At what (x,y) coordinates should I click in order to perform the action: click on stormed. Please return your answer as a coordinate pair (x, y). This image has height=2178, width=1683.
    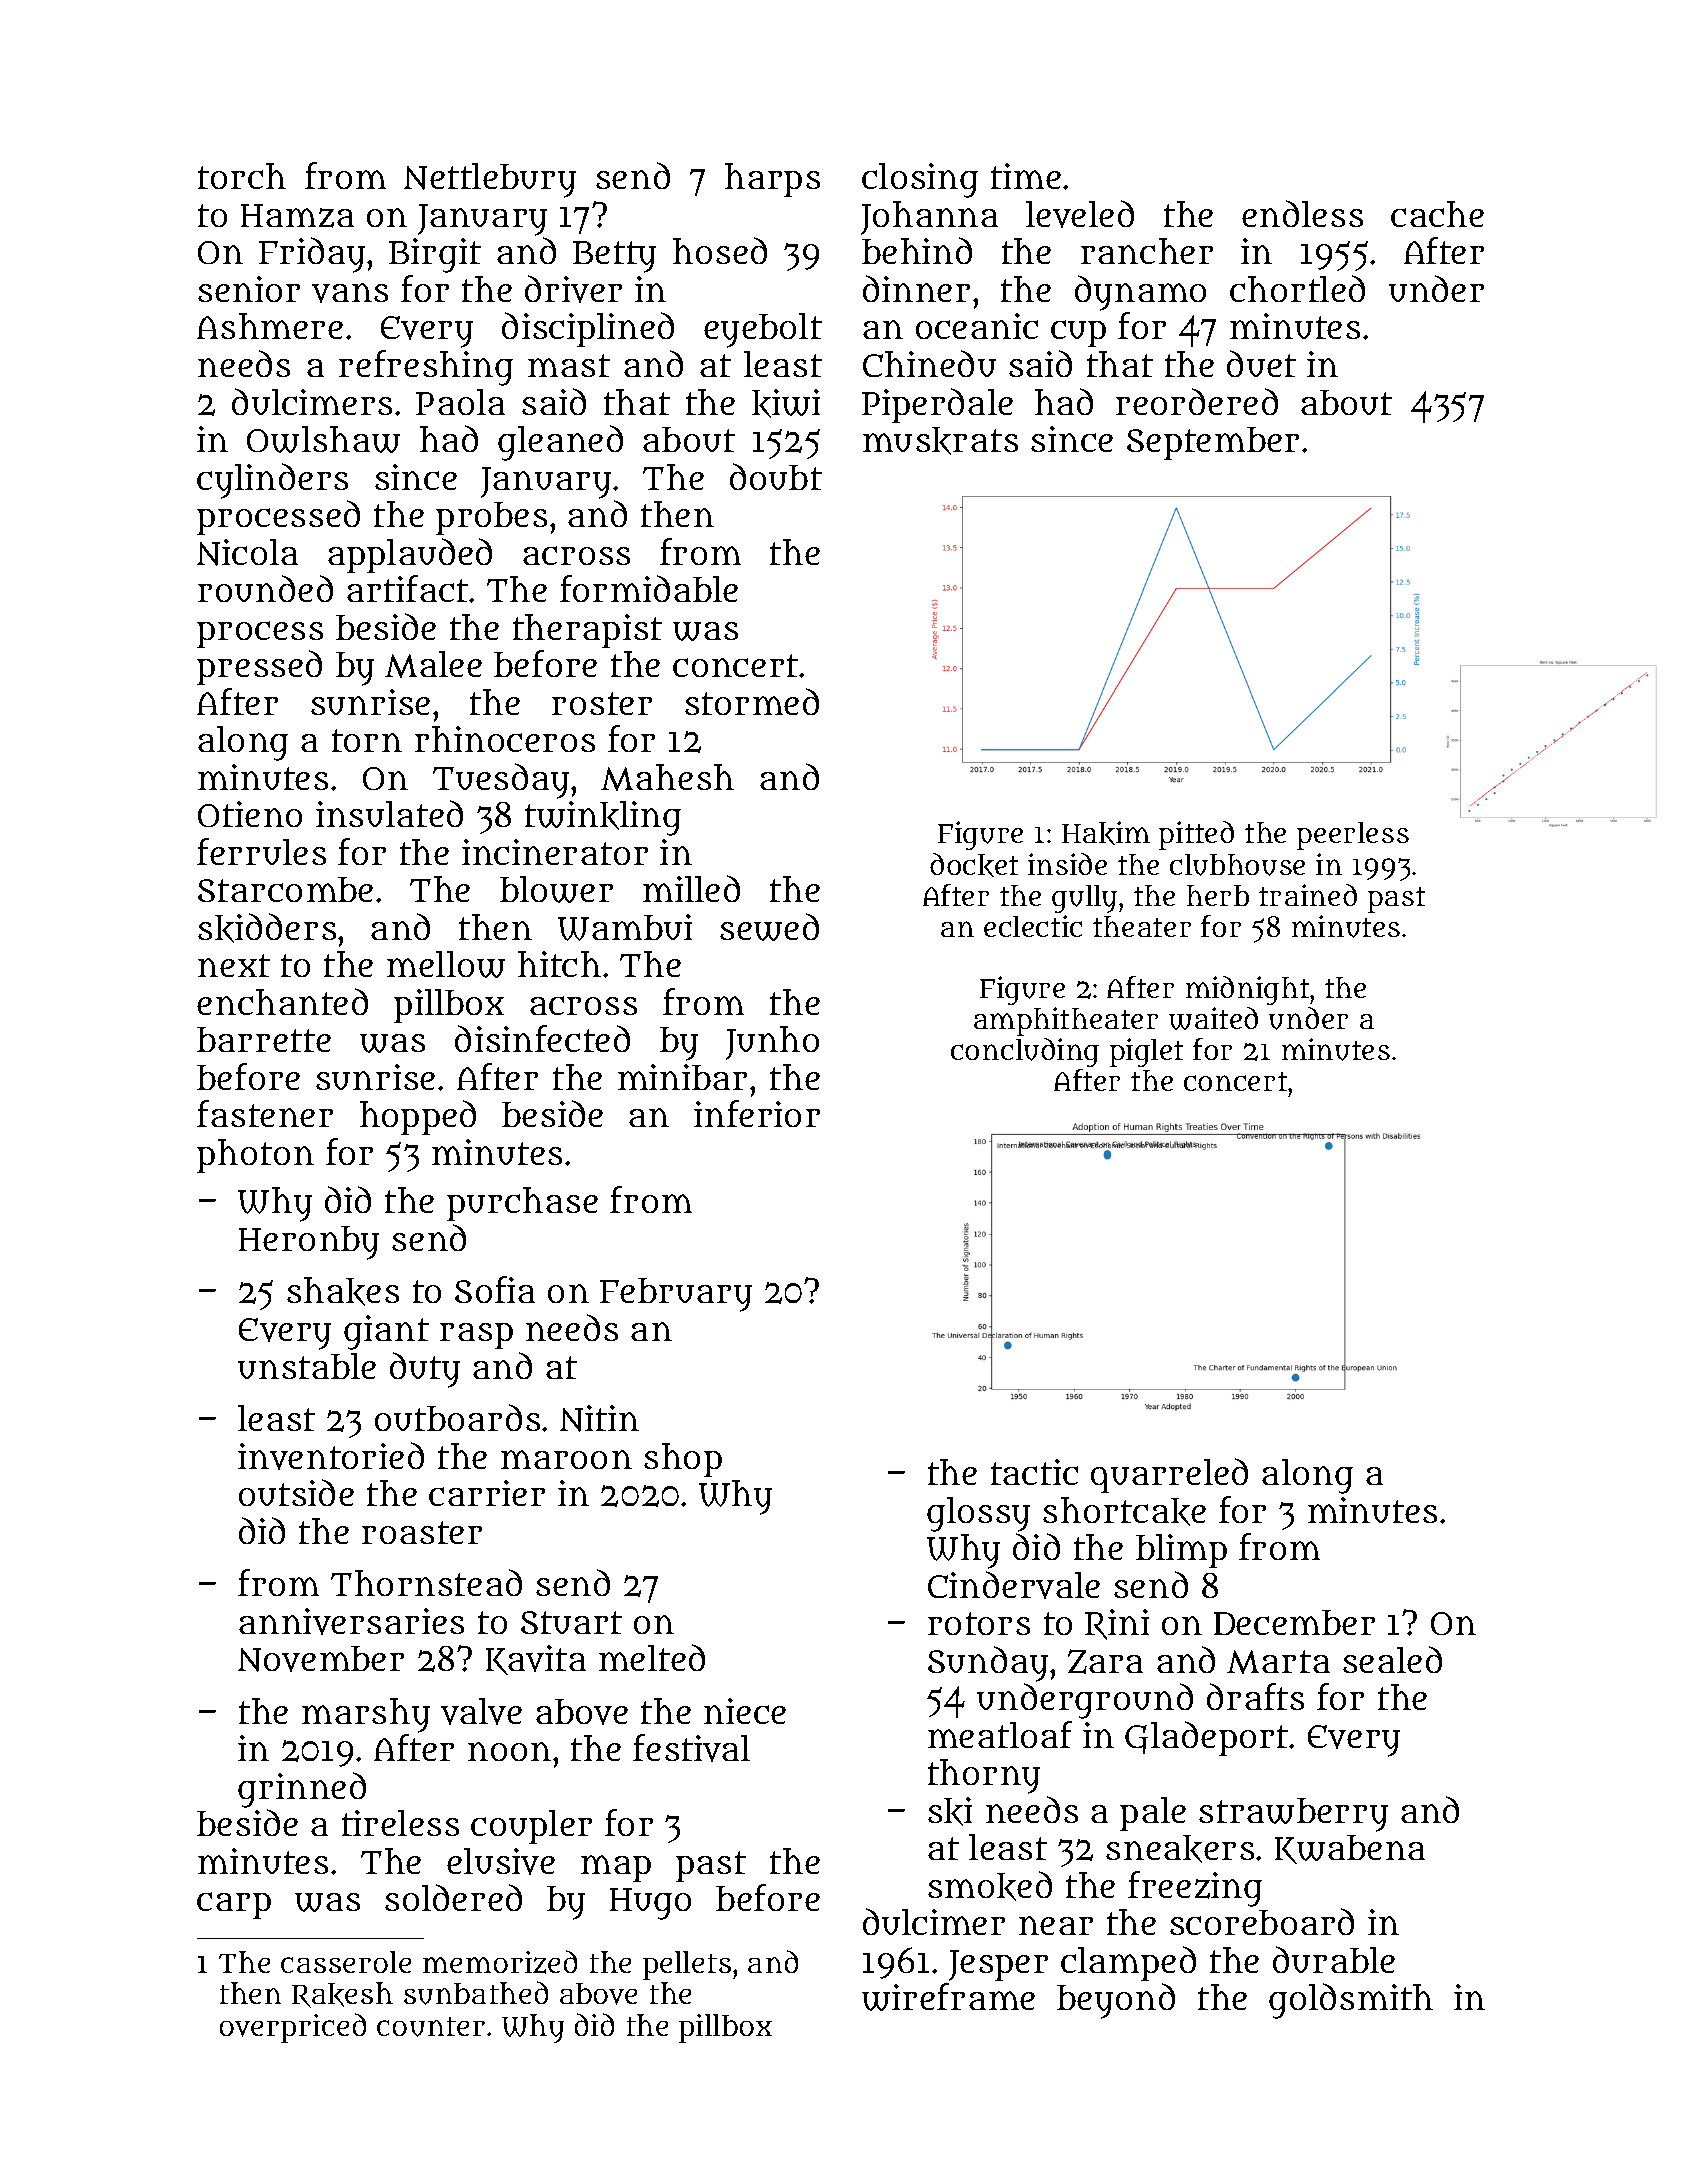
    Looking at the image, I should click on (752, 701).
